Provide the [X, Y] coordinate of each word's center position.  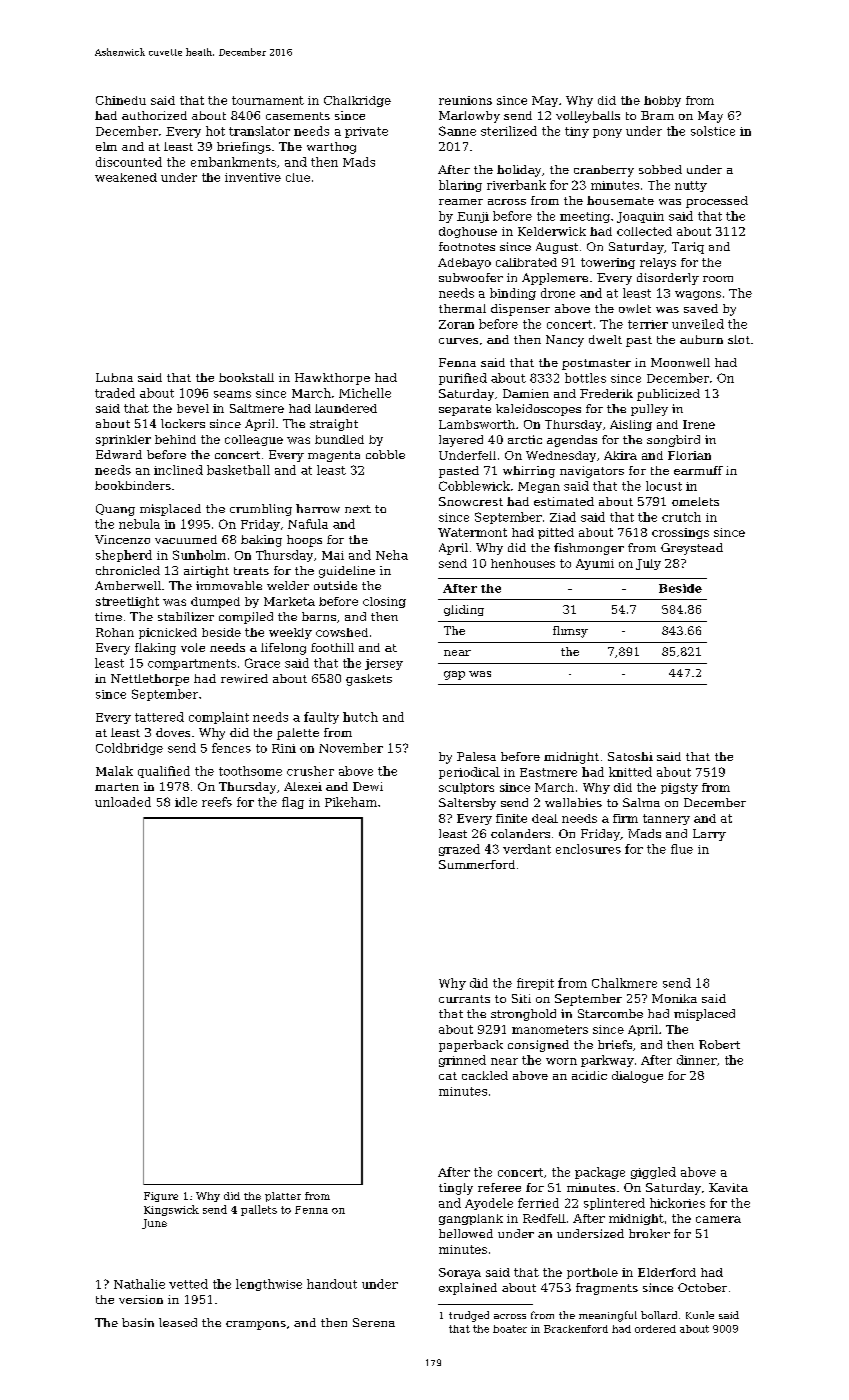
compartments [192, 664]
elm [106, 146]
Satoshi [630, 756]
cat [448, 1076]
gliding [464, 610]
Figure [161, 1197]
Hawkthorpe [332, 379]
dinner [697, 1060]
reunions [465, 100]
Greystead [692, 549]
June [154, 1224]
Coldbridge [129, 749]
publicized [668, 395]
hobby [662, 101]
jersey [384, 664]
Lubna [114, 377]
